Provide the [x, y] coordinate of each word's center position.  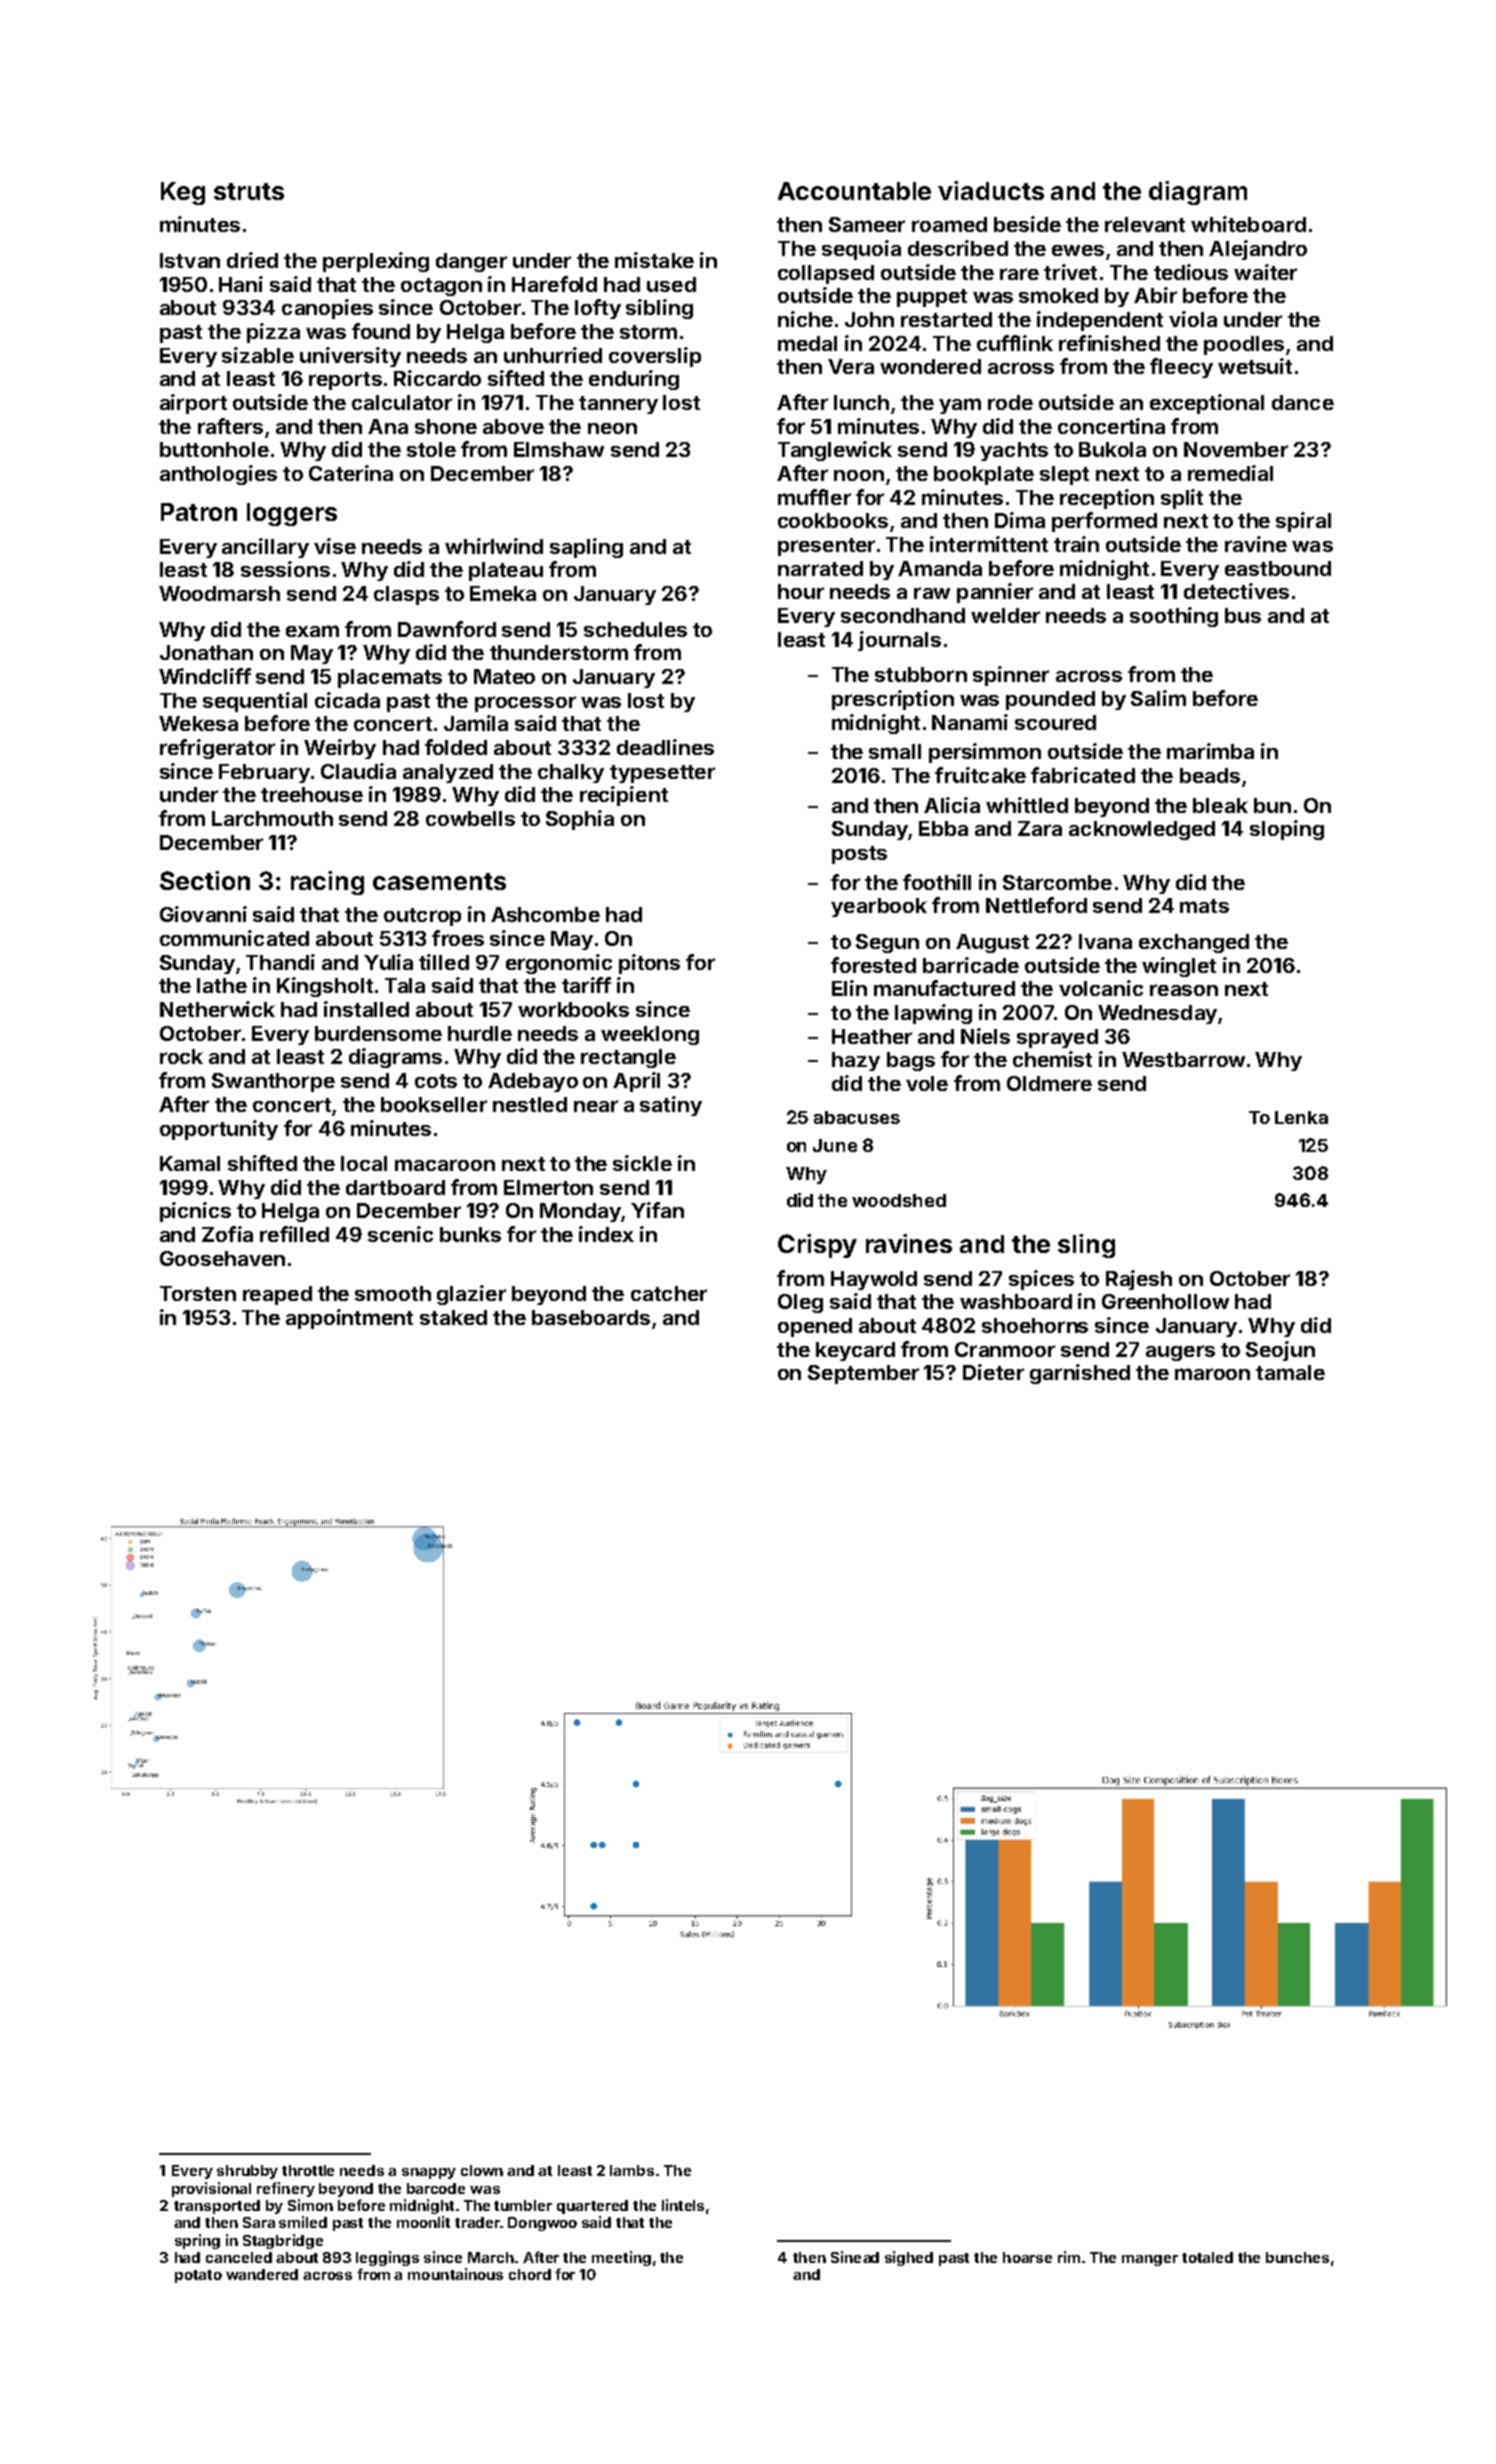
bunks [470, 1234]
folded [456, 747]
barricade [971, 965]
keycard [855, 1351]
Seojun [1280, 1351]
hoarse [1027, 2257]
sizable [258, 355]
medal [807, 343]
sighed [909, 2258]
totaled [1207, 2257]
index [606, 1234]
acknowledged [1142, 830]
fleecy [1181, 368]
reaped [277, 1295]
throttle [308, 2170]
